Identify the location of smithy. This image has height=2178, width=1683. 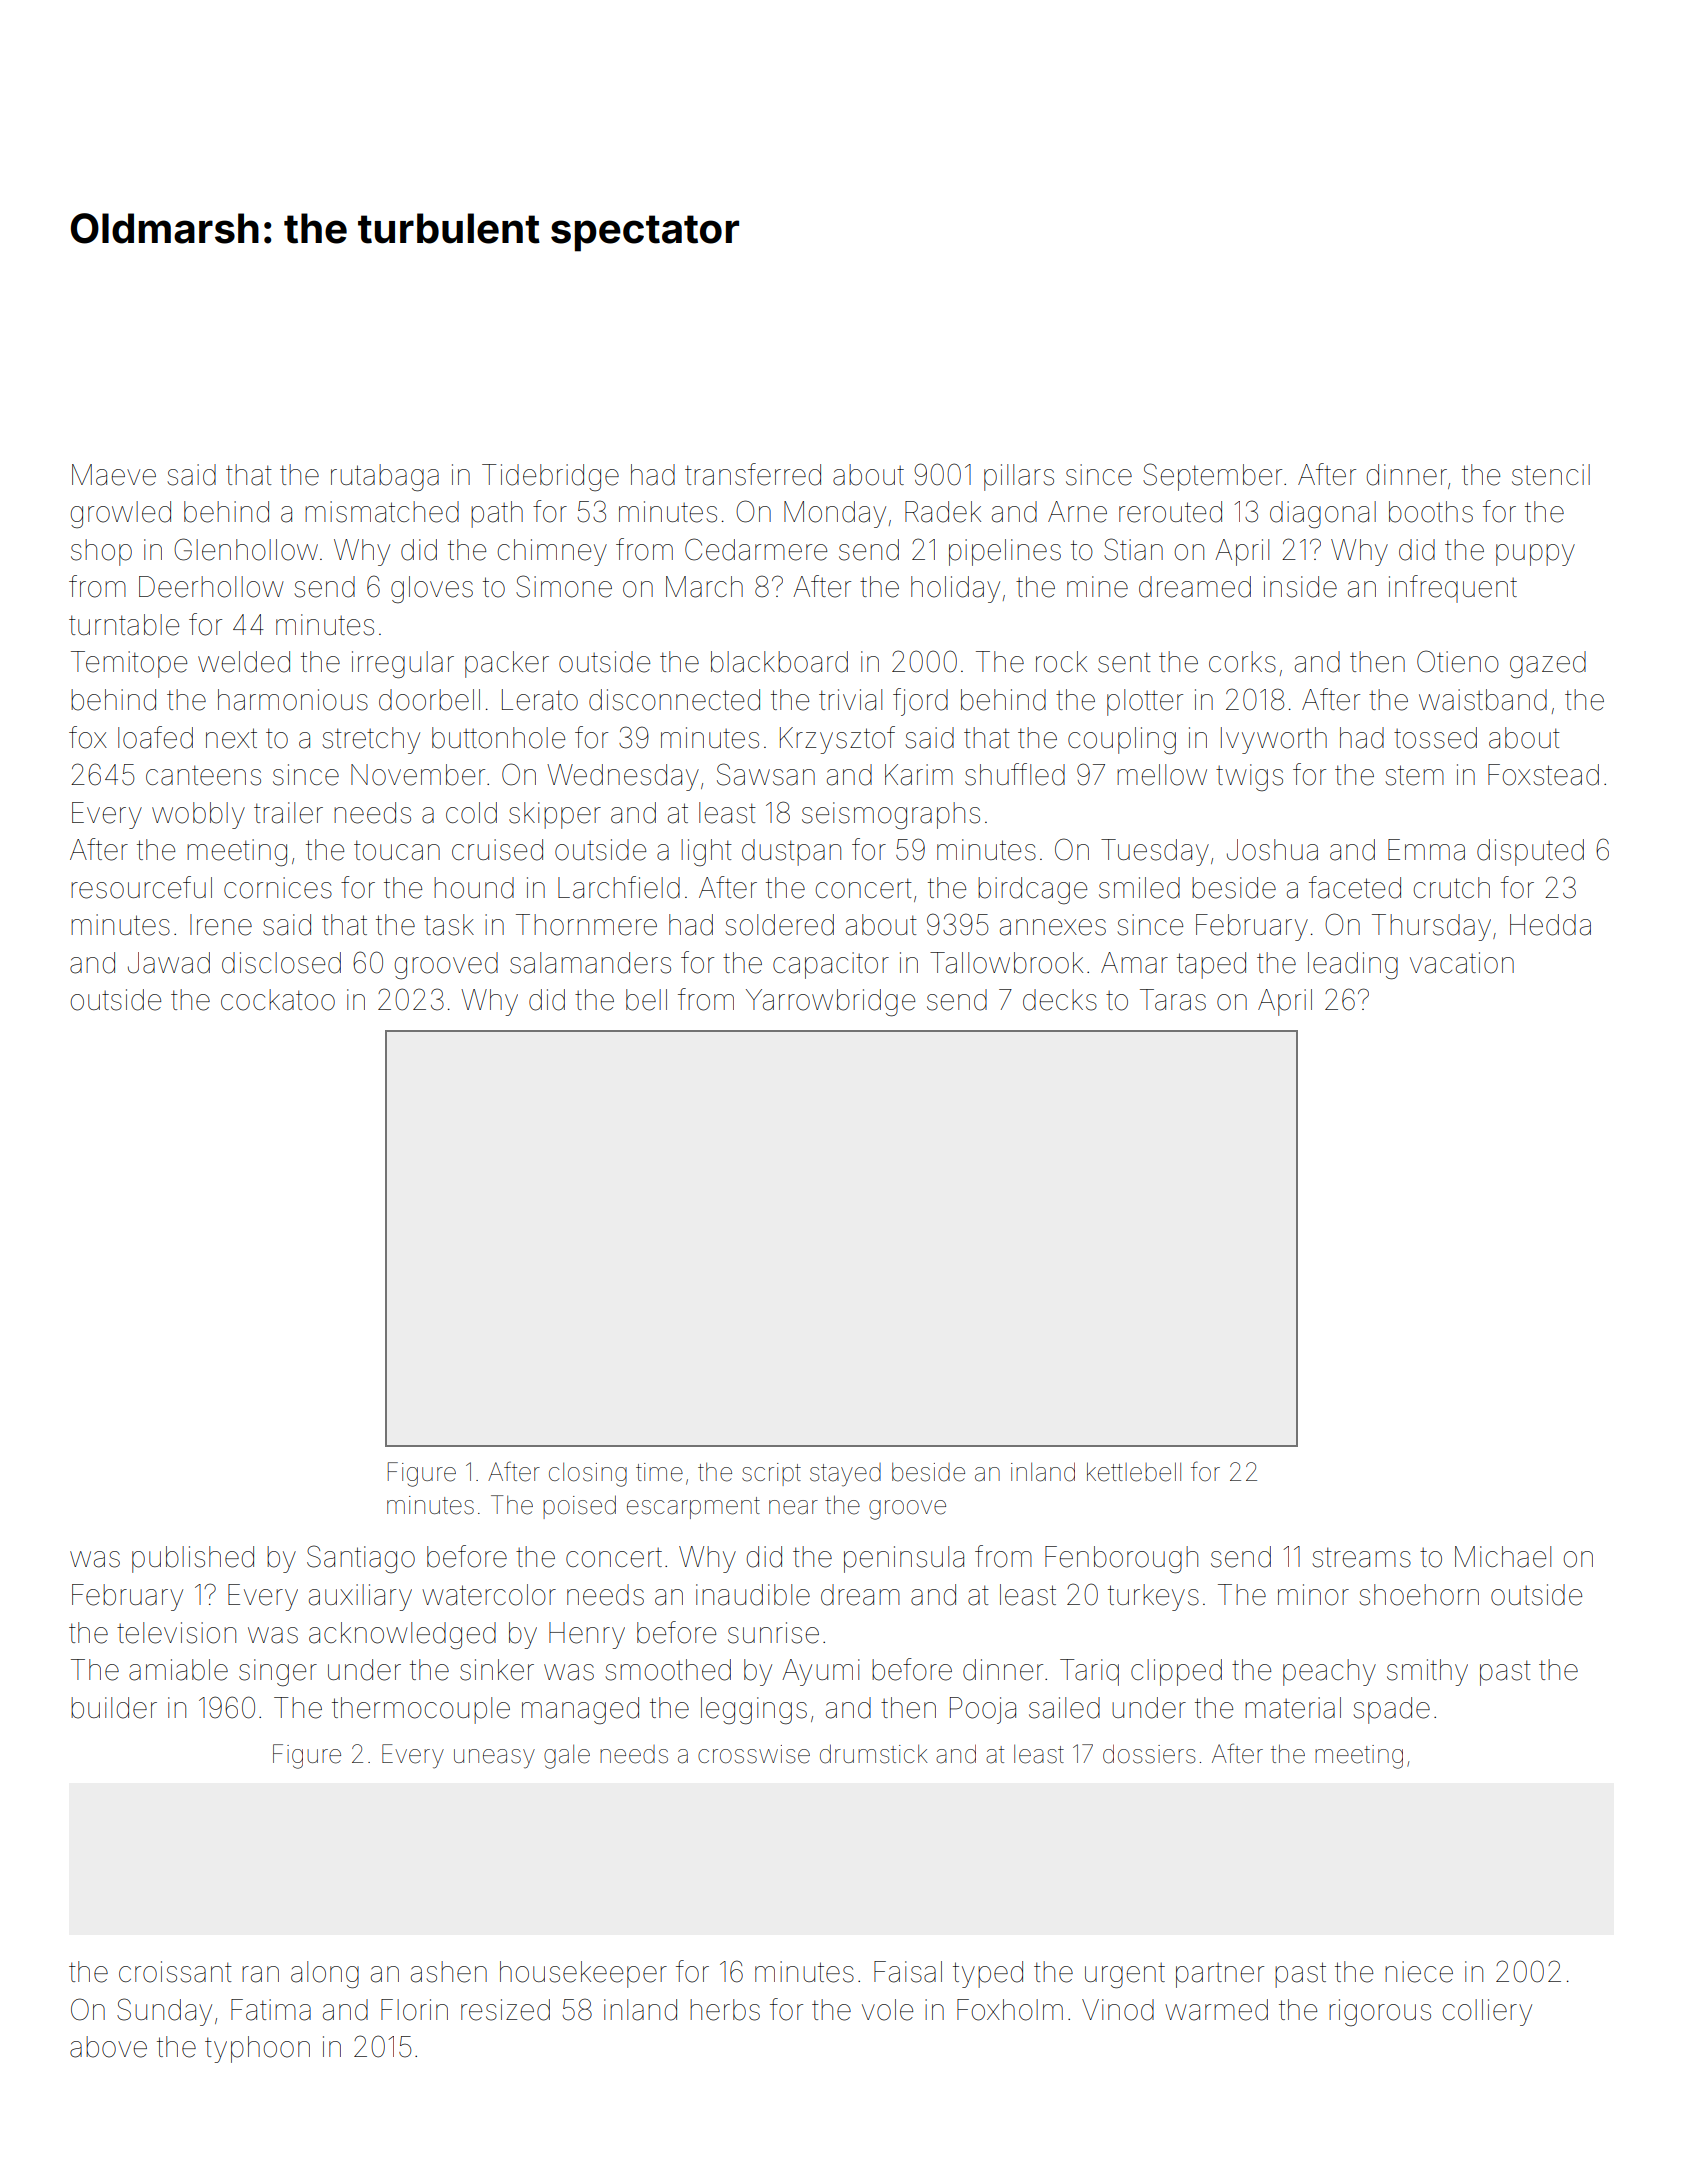
(1427, 1672).
